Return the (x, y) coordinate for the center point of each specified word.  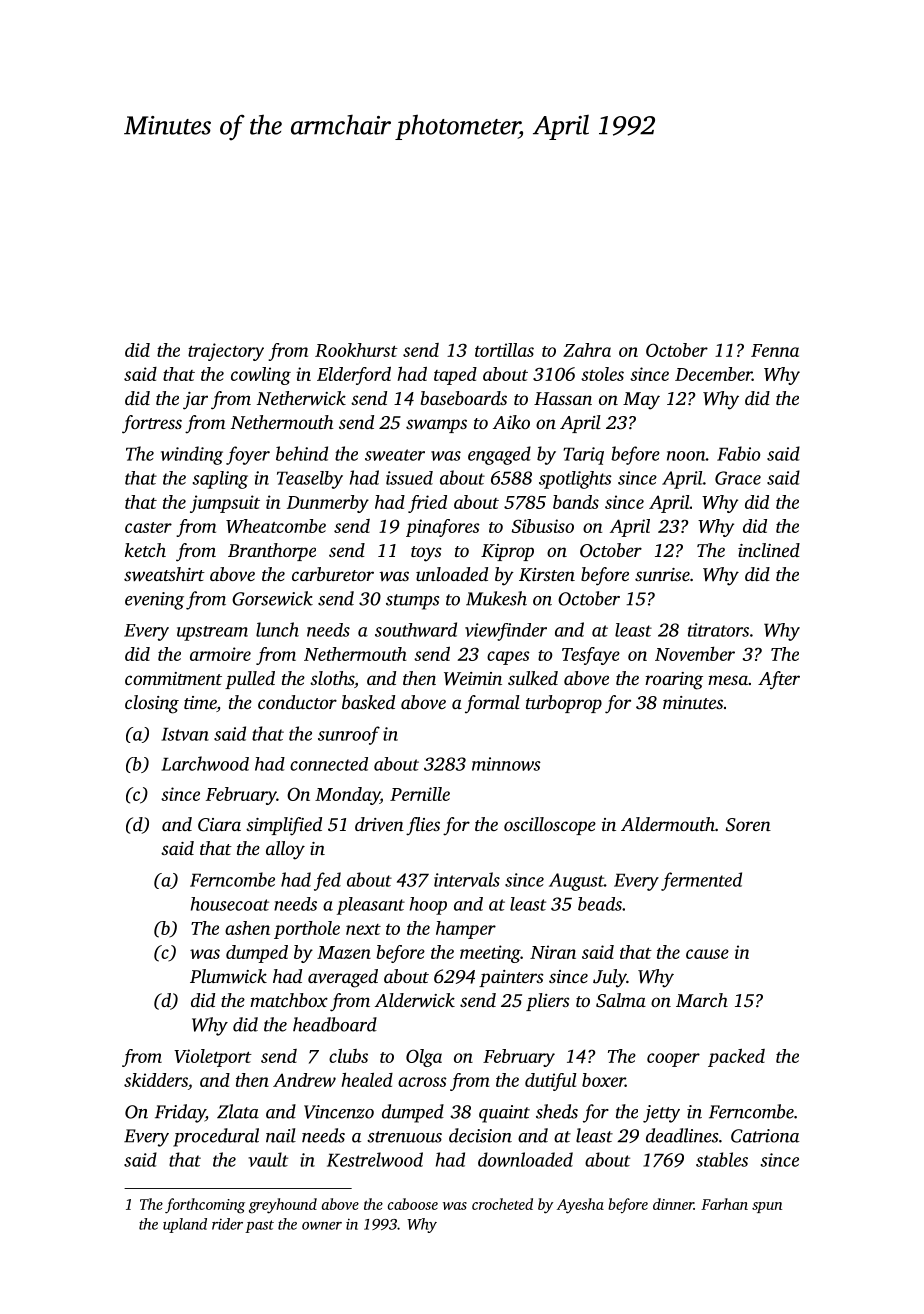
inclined (769, 550)
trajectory (226, 352)
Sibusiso (543, 526)
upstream (212, 633)
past (259, 1226)
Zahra (587, 350)
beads (600, 904)
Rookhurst (356, 350)
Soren (748, 825)
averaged (343, 978)
